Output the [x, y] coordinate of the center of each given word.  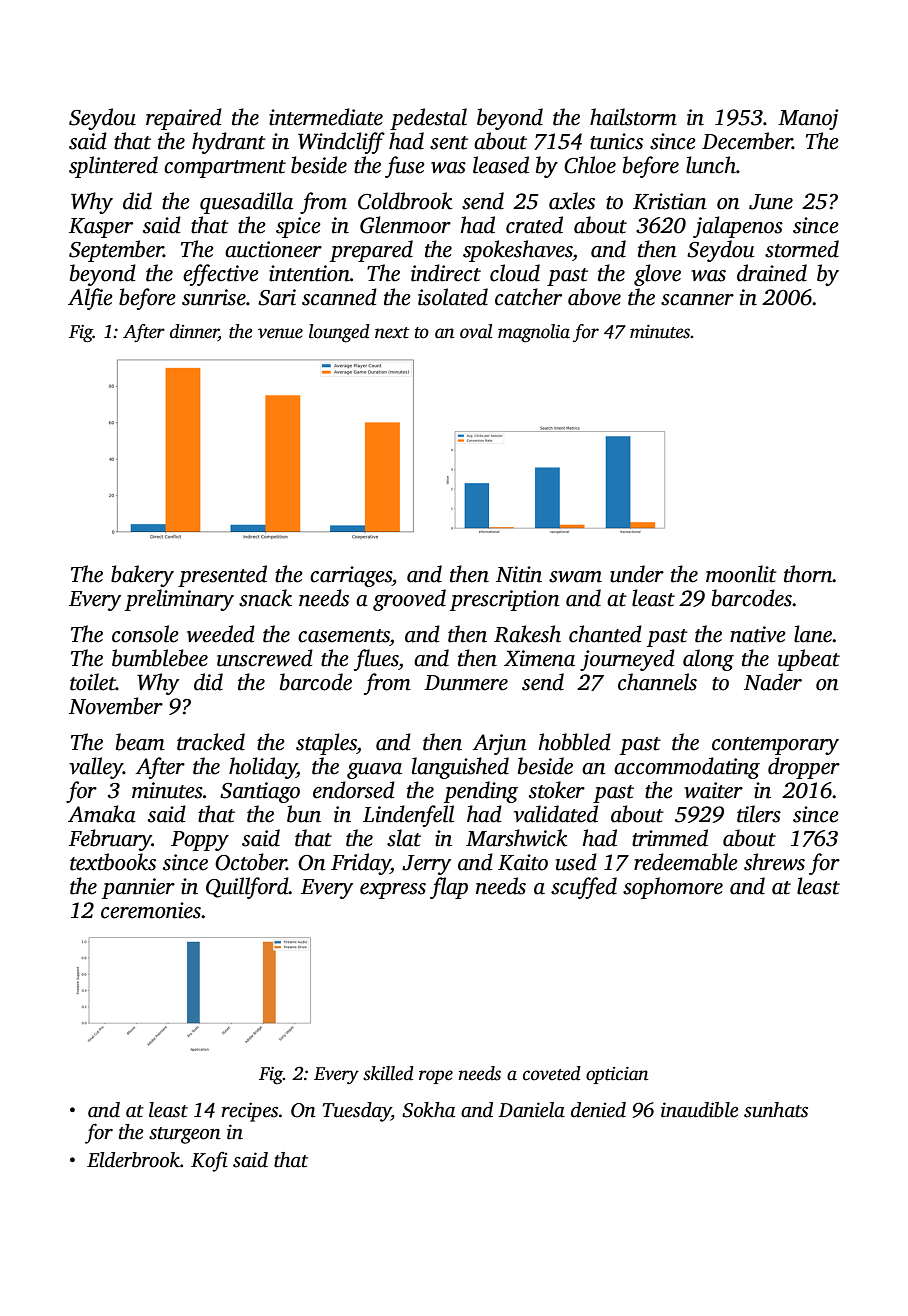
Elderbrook [133, 1160]
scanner [697, 300]
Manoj [808, 119]
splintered [113, 167]
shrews [774, 862]
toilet [93, 682]
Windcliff [341, 143]
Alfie [90, 299]
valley [96, 768]
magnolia [534, 333]
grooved [409, 600]
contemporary [775, 746]
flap [449, 888]
